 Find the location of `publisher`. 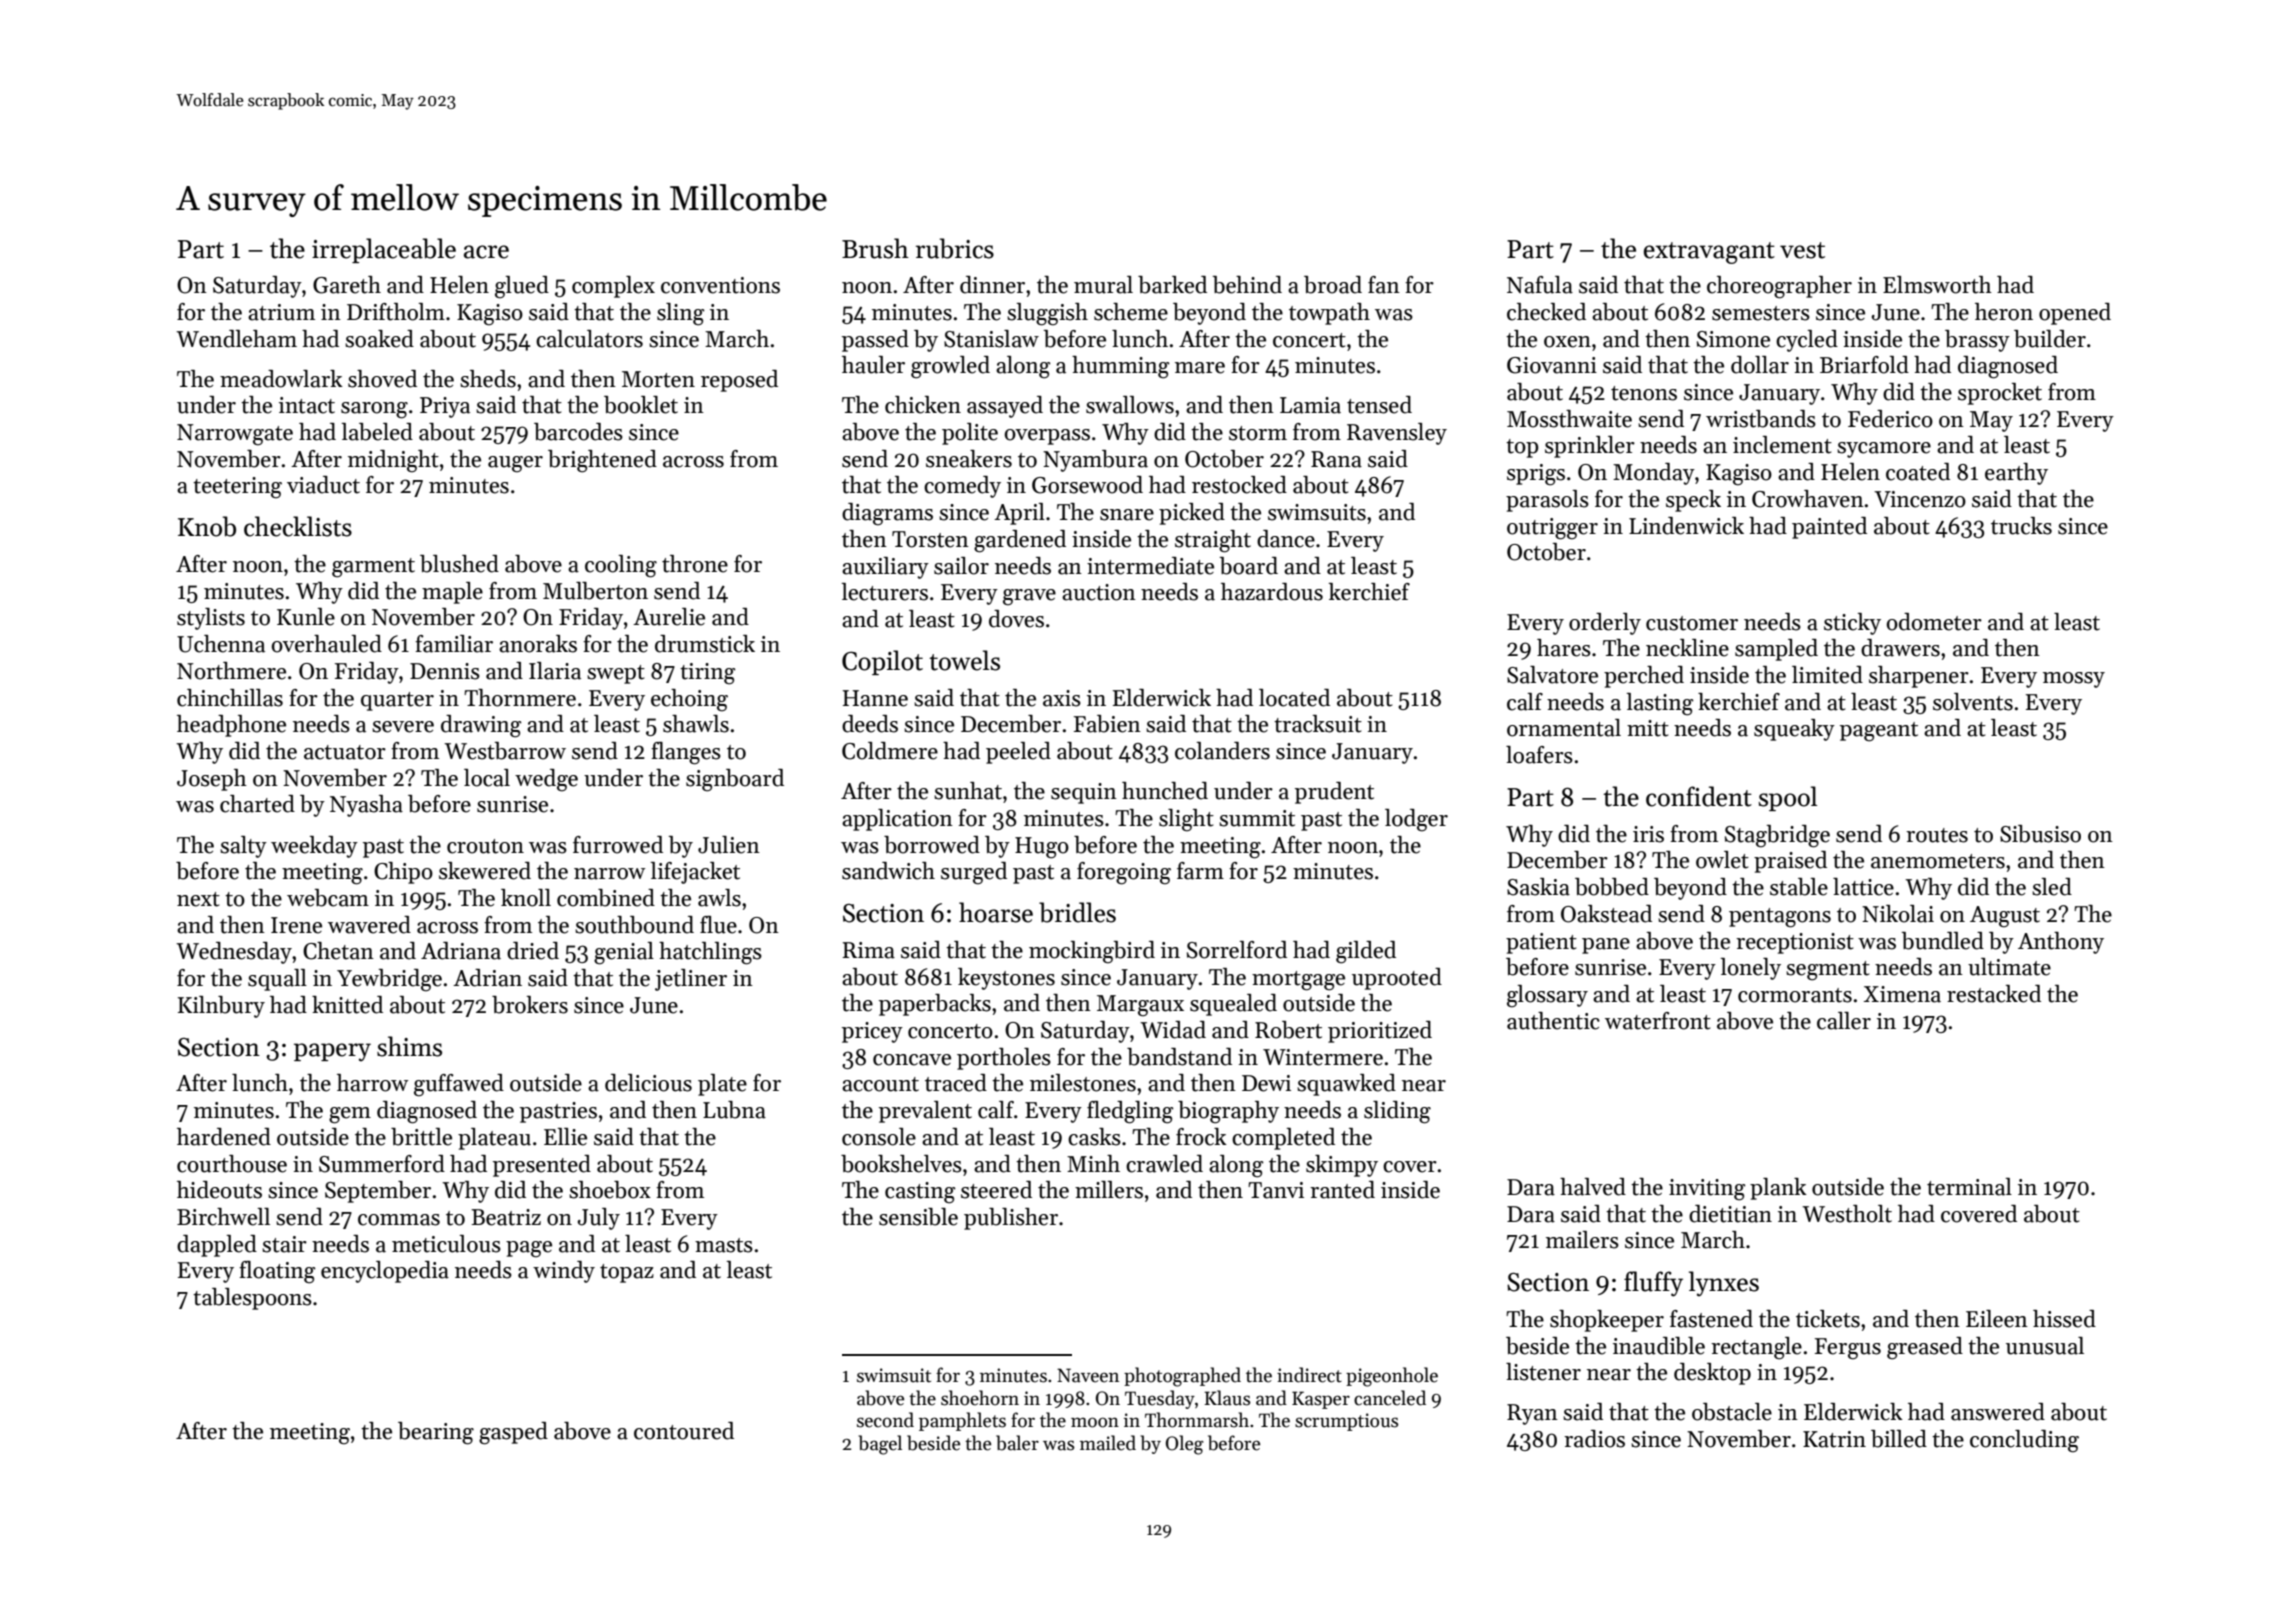

publisher is located at coordinates (1011, 1219).
